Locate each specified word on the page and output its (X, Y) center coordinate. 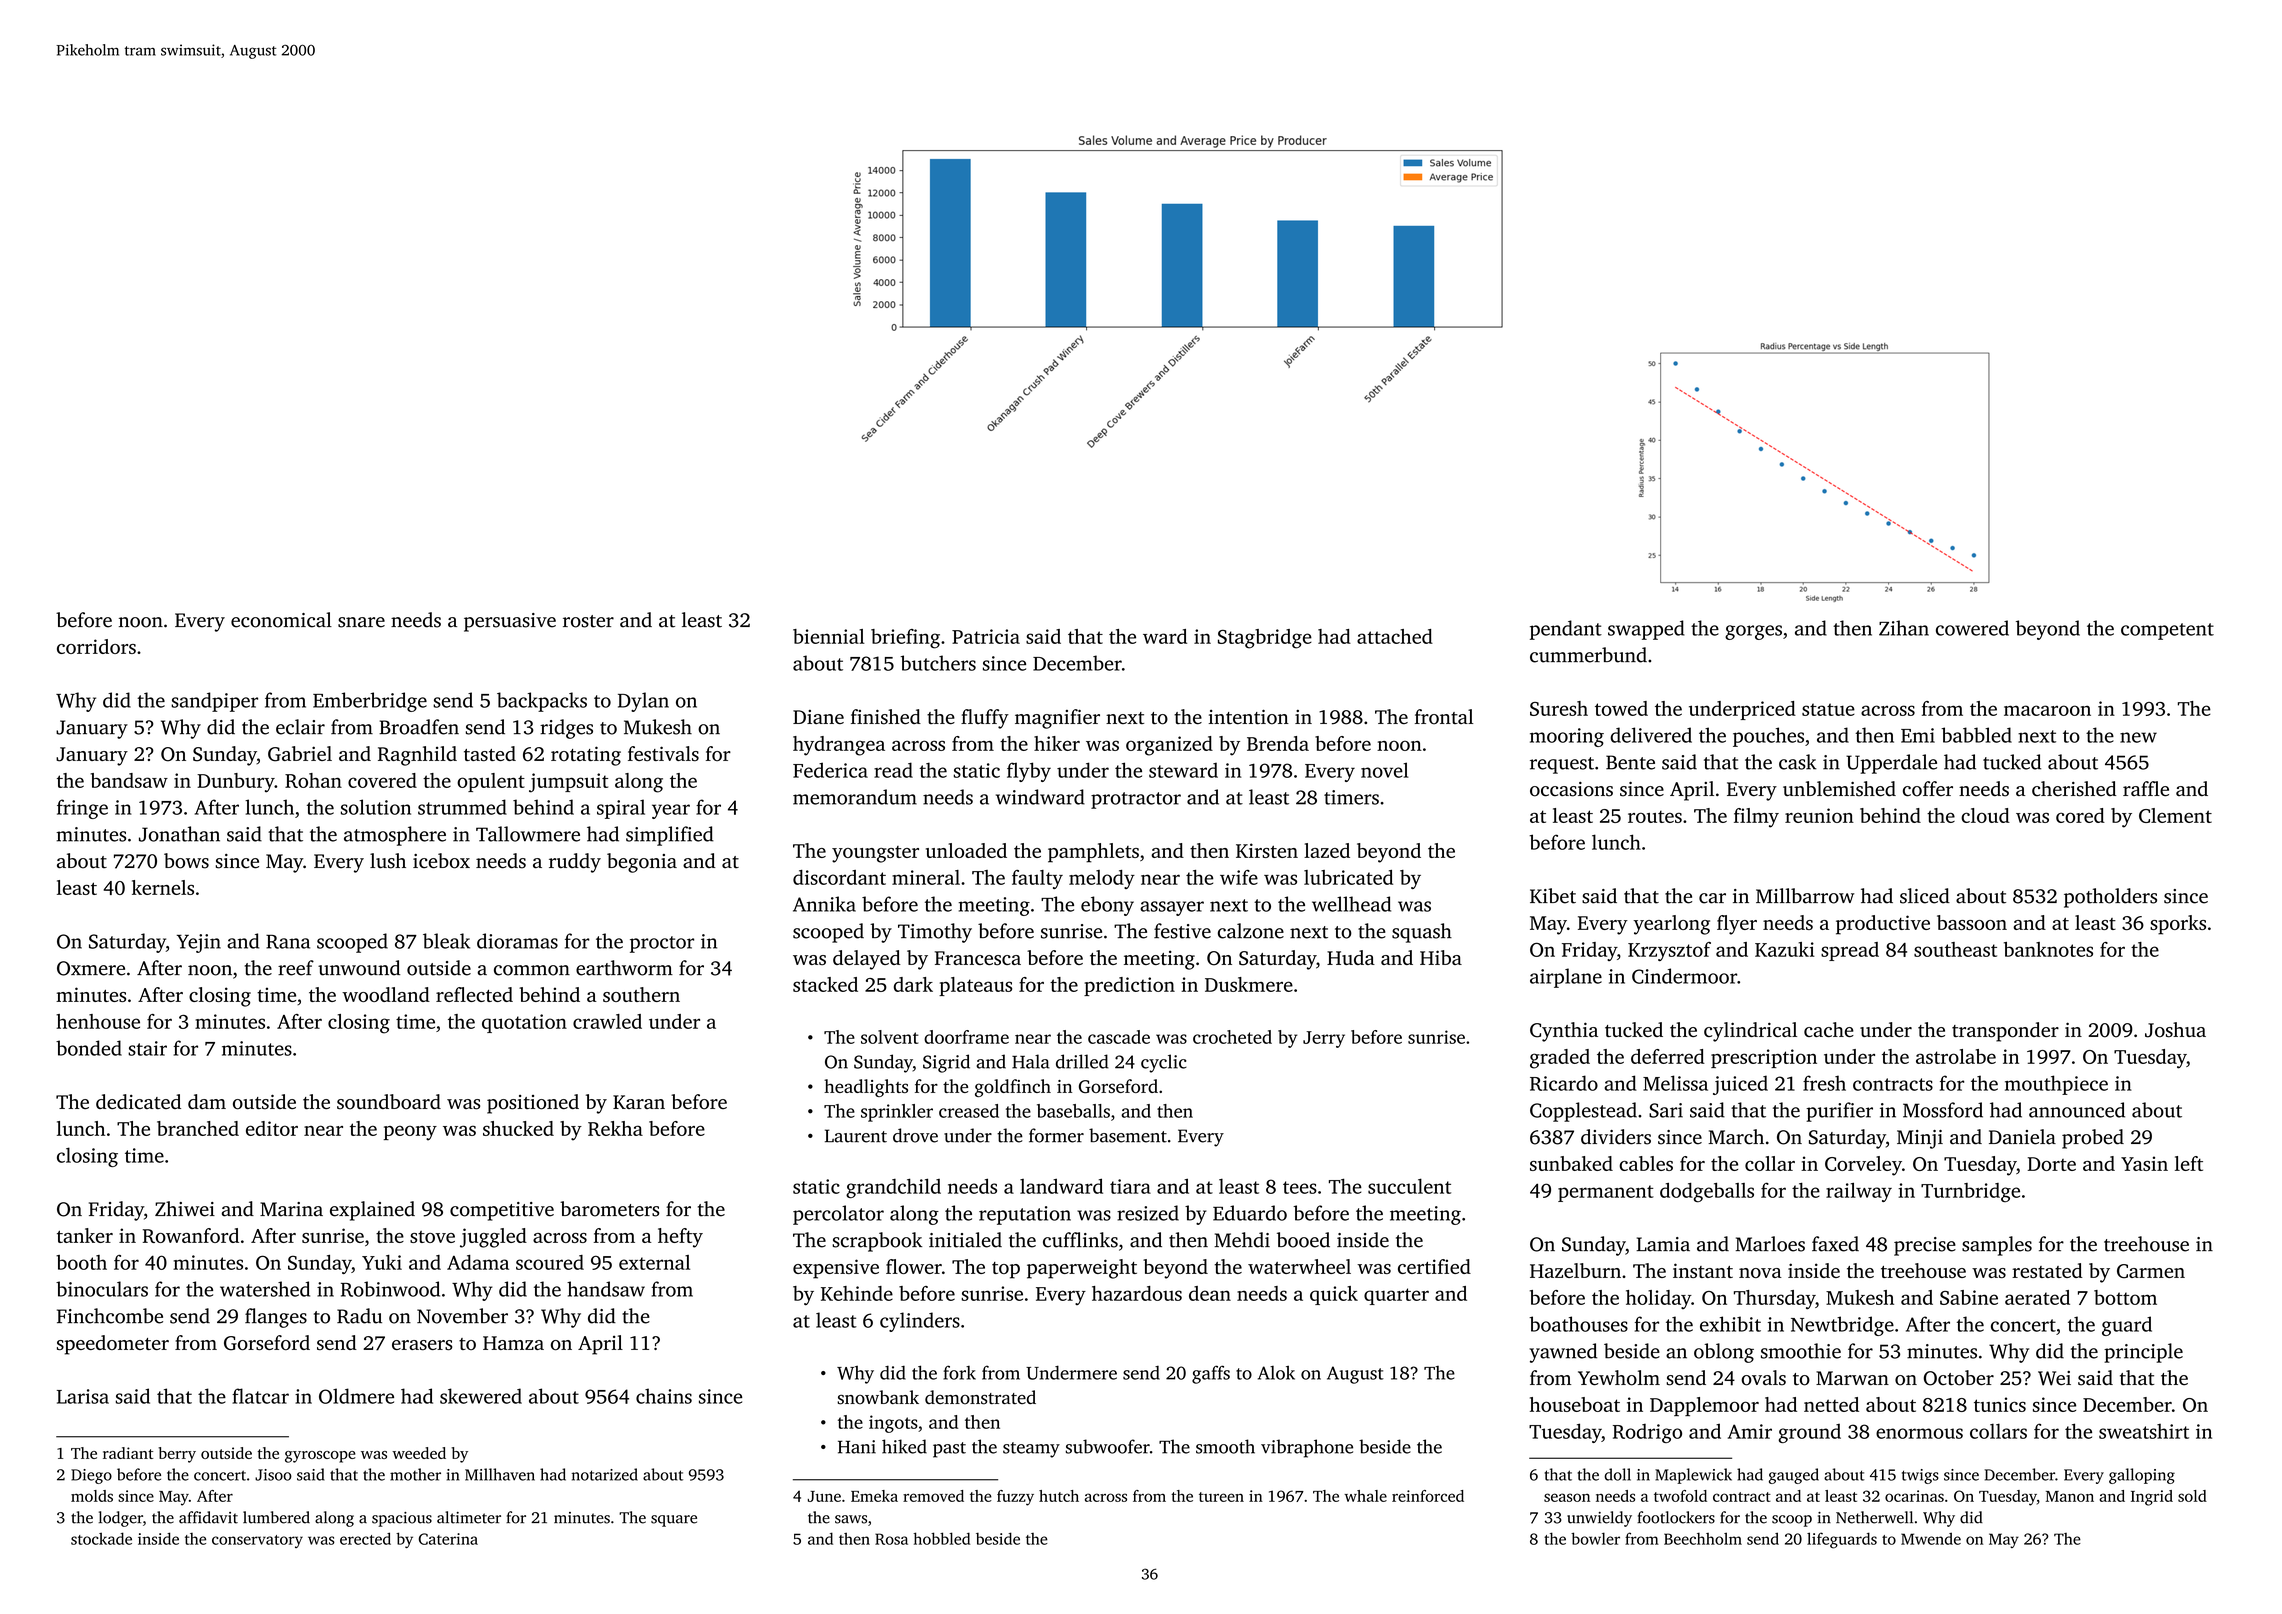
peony (410, 1133)
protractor (1136, 800)
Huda (1351, 957)
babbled (1976, 735)
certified (1434, 1266)
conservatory (257, 1541)
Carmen (2151, 1271)
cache (1829, 1029)
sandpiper (214, 702)
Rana (288, 941)
